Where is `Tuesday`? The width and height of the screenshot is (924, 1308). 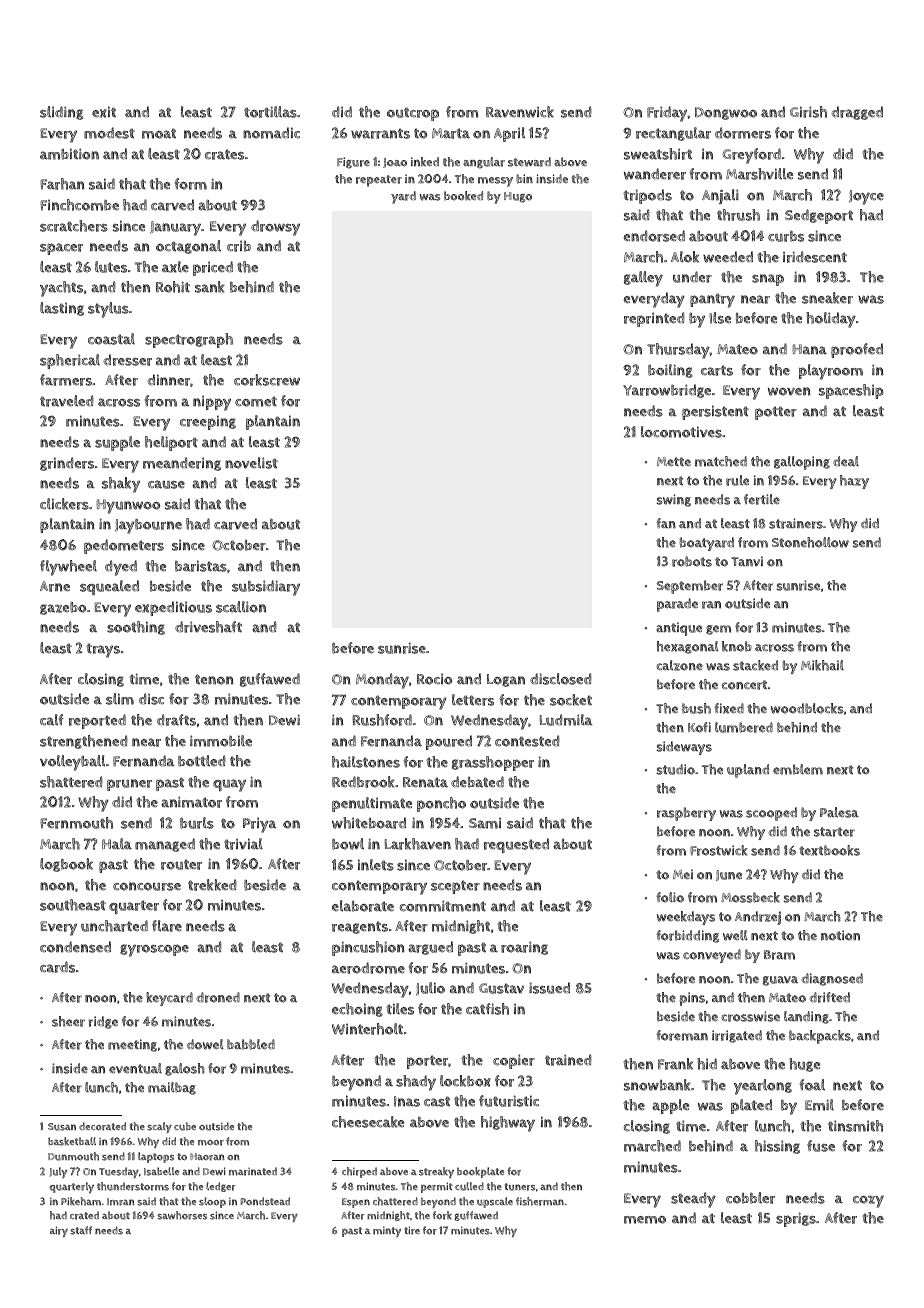
Tuesday is located at coordinates (119, 1172).
